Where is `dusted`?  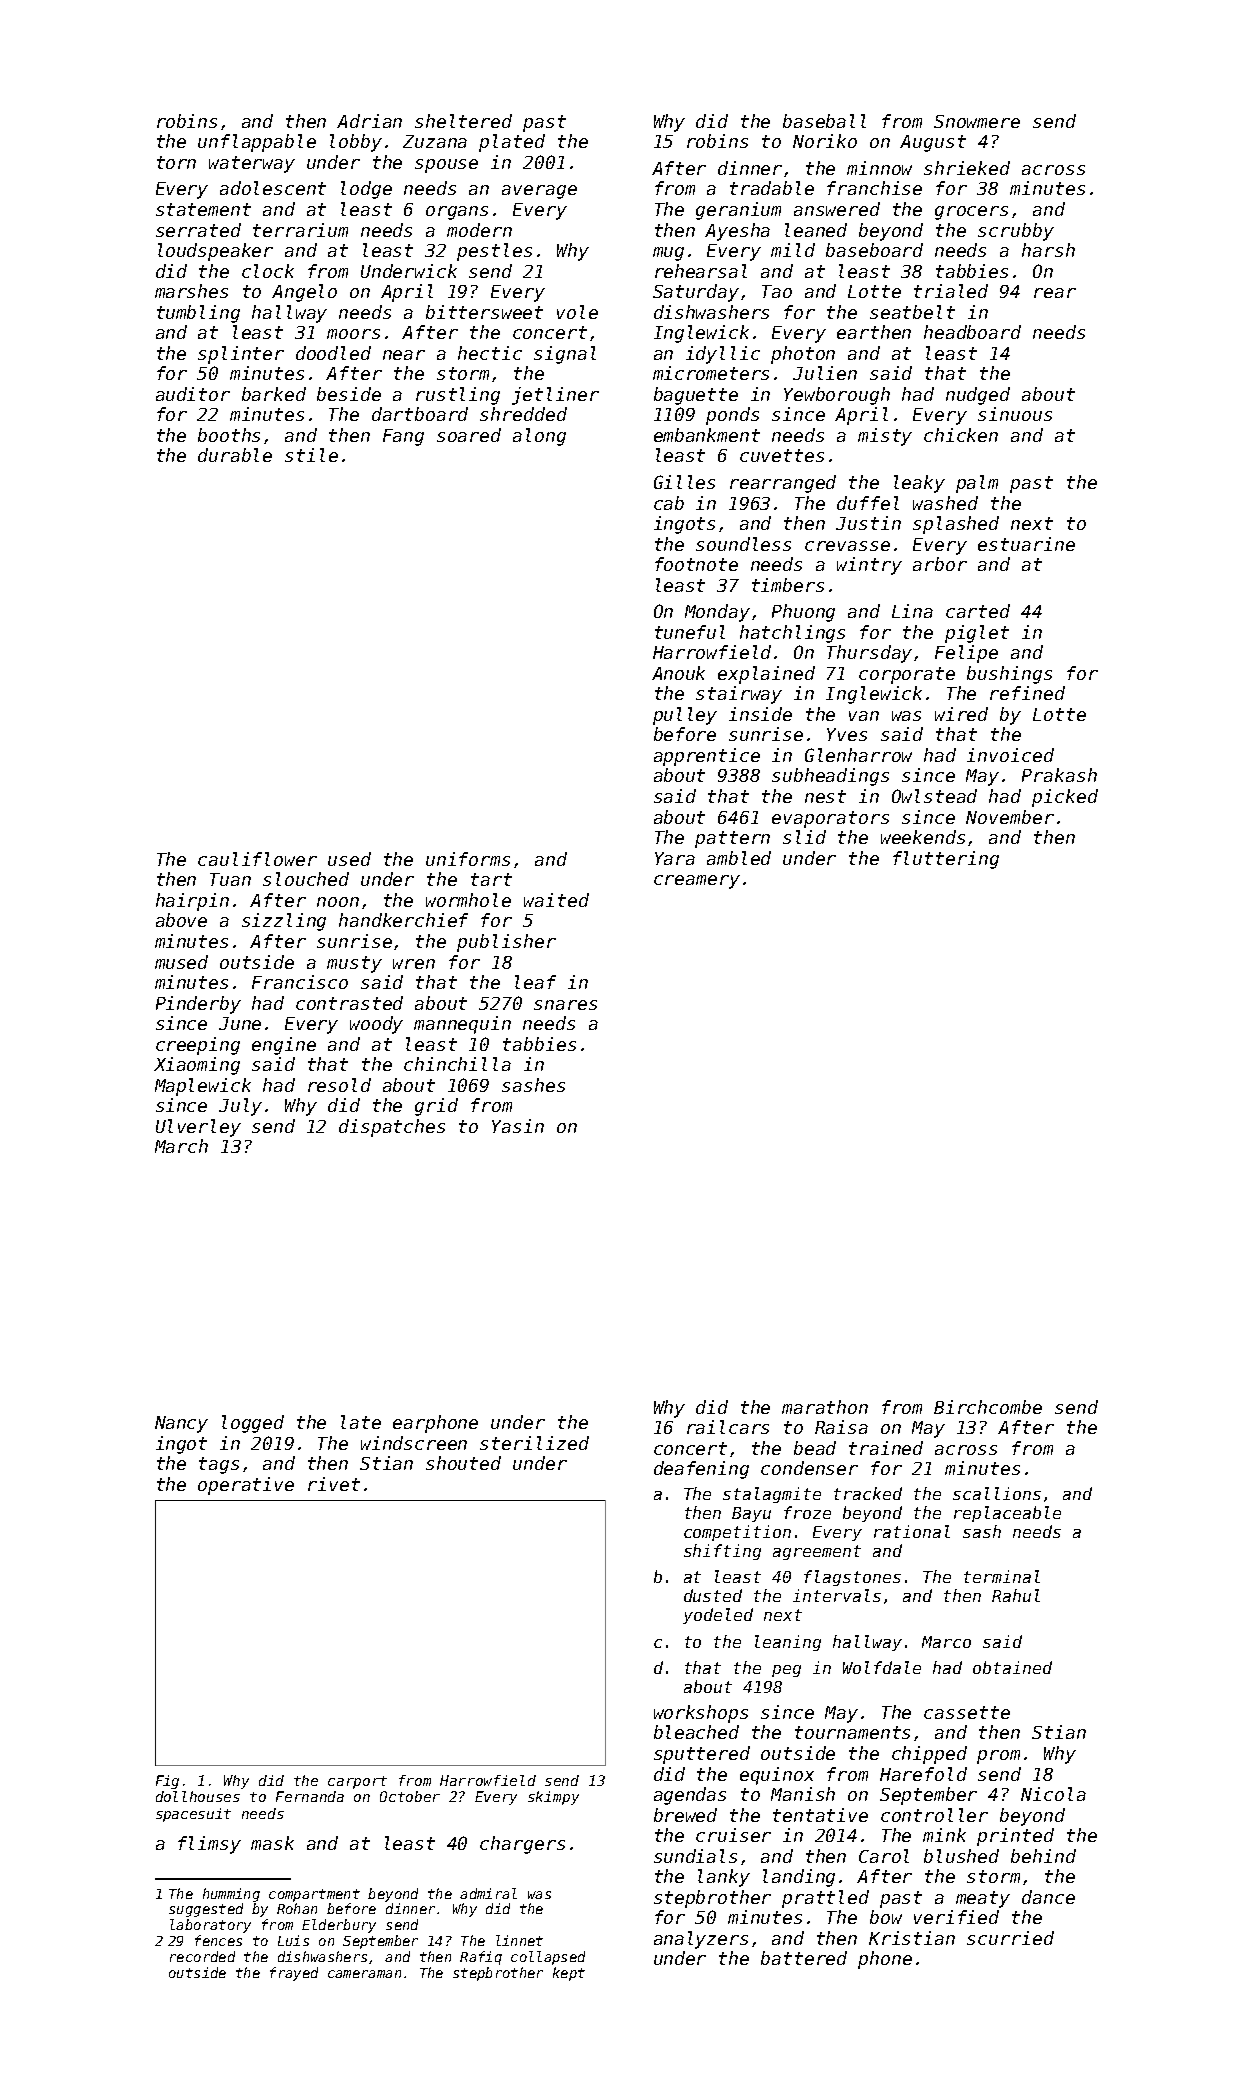
dusted is located at coordinates (713, 1595).
